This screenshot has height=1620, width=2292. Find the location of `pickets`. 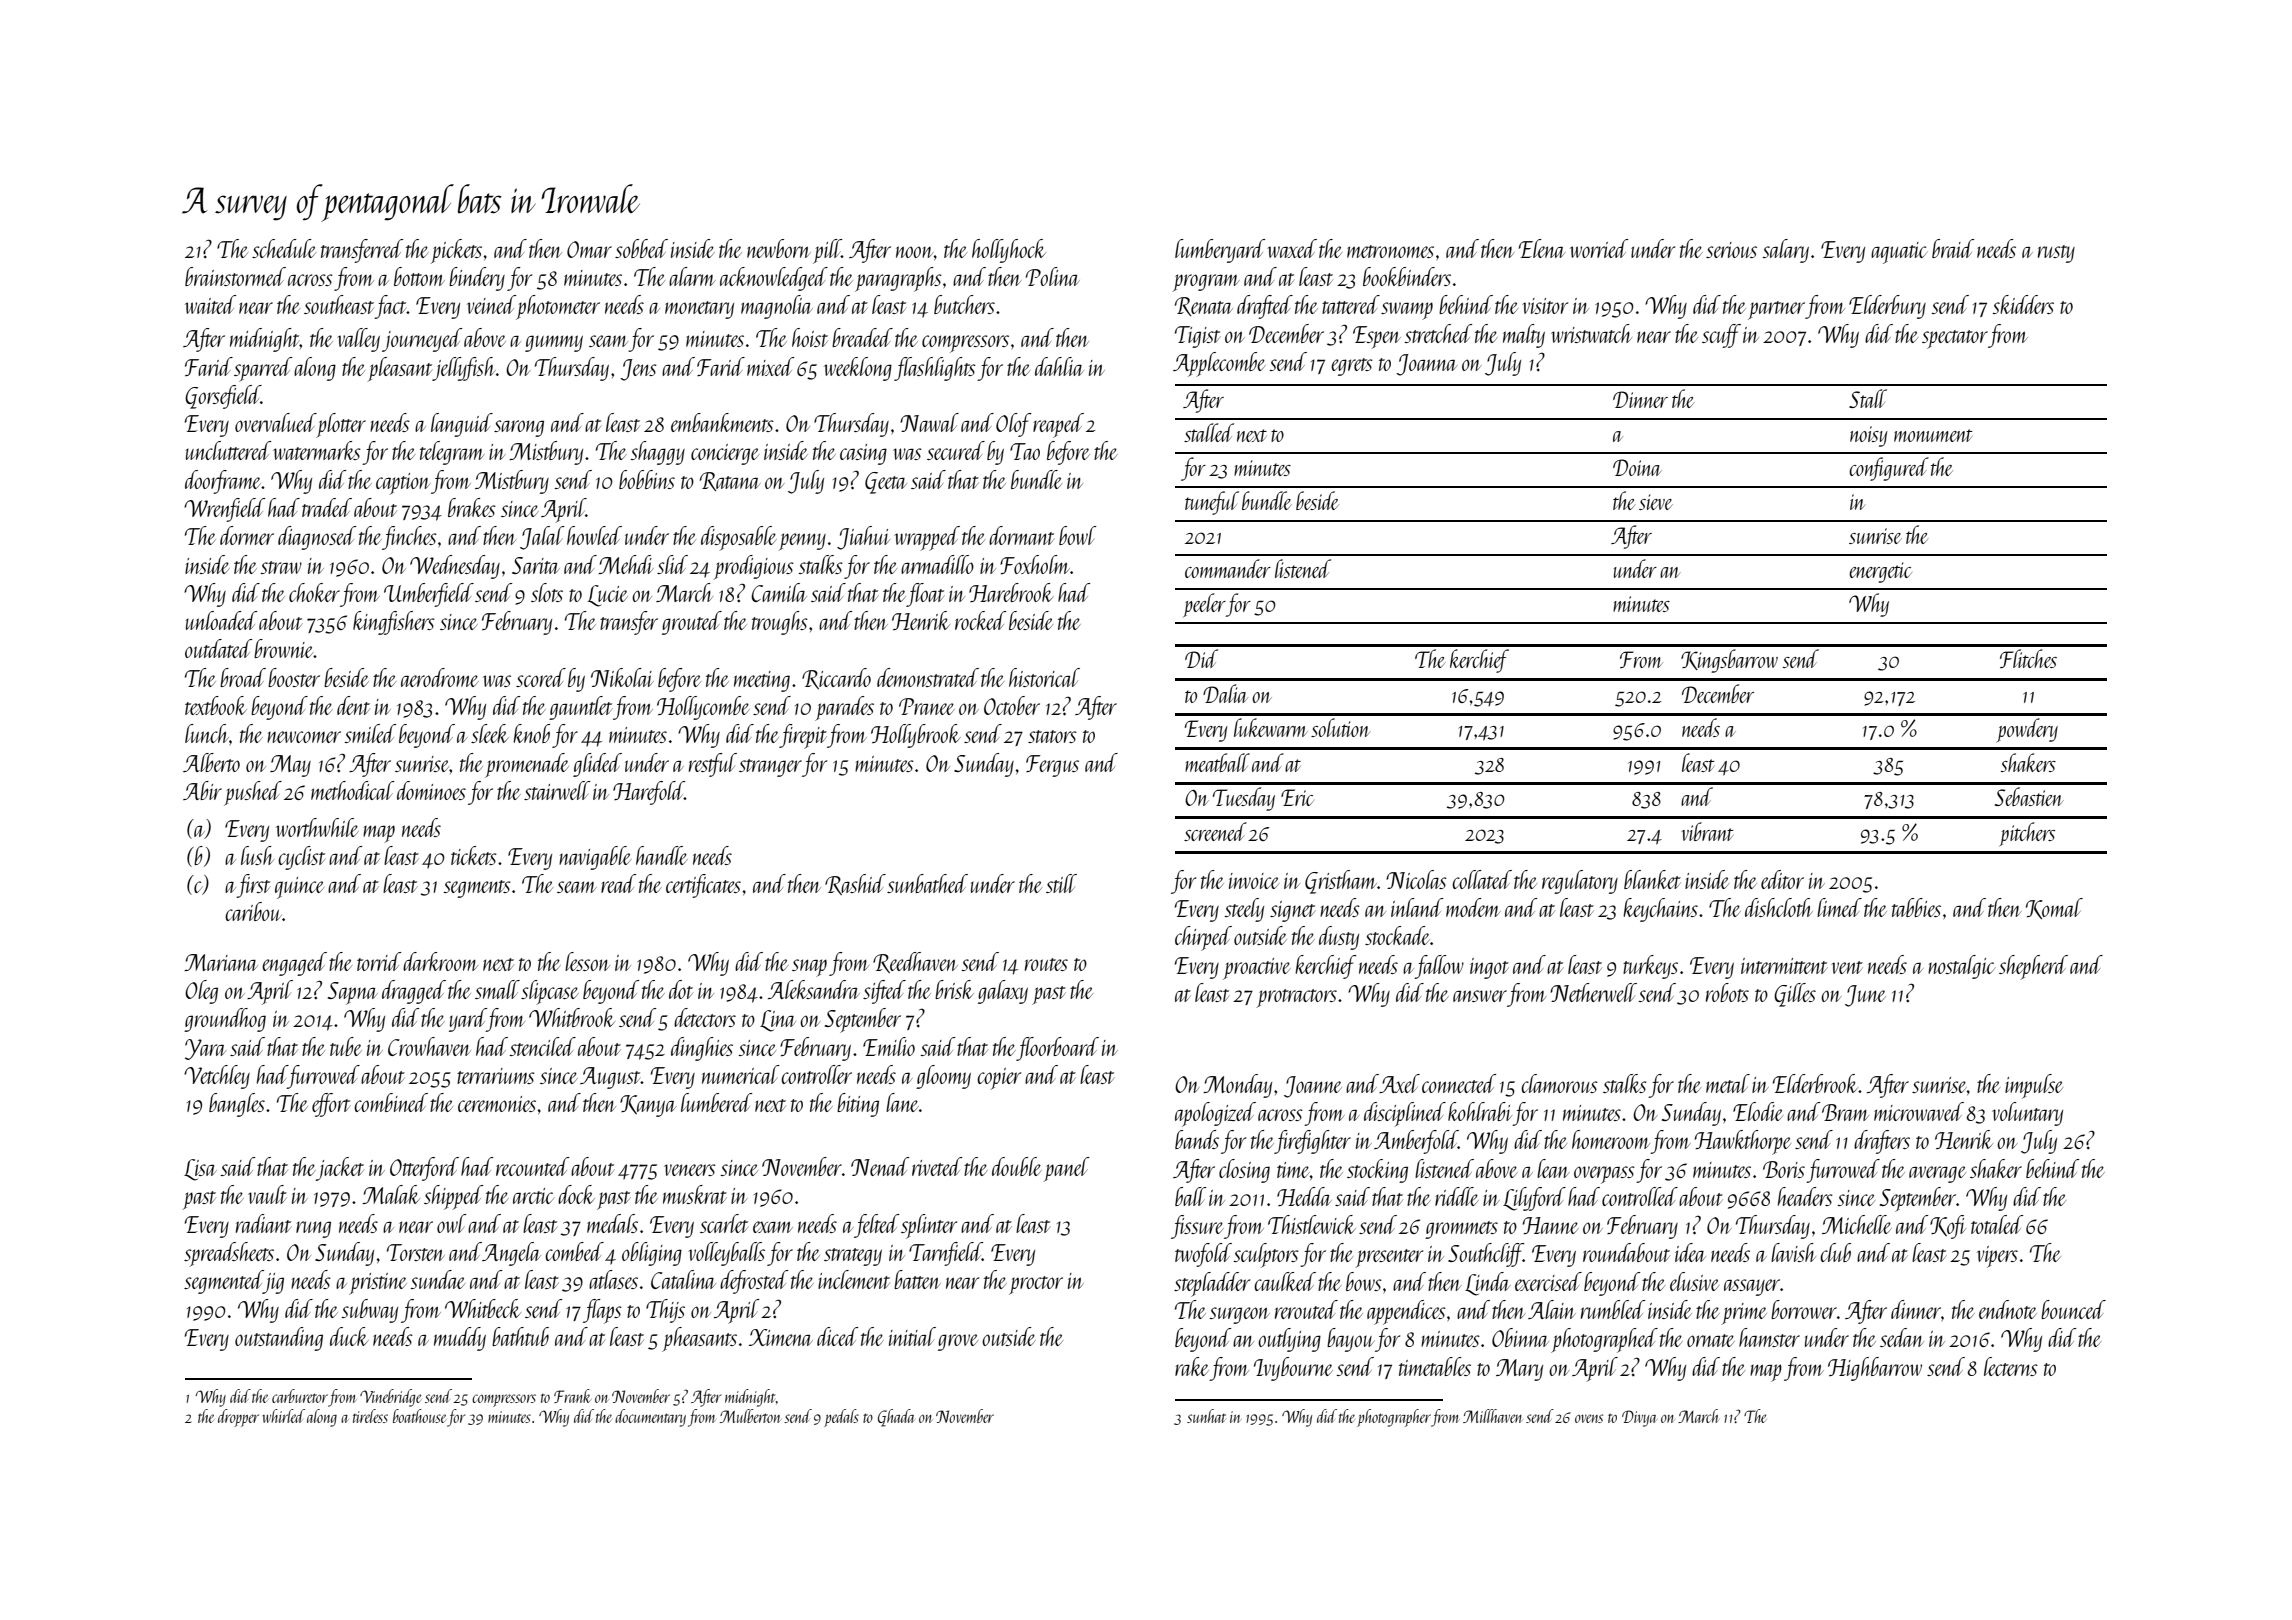

pickets is located at coordinates (456, 251).
